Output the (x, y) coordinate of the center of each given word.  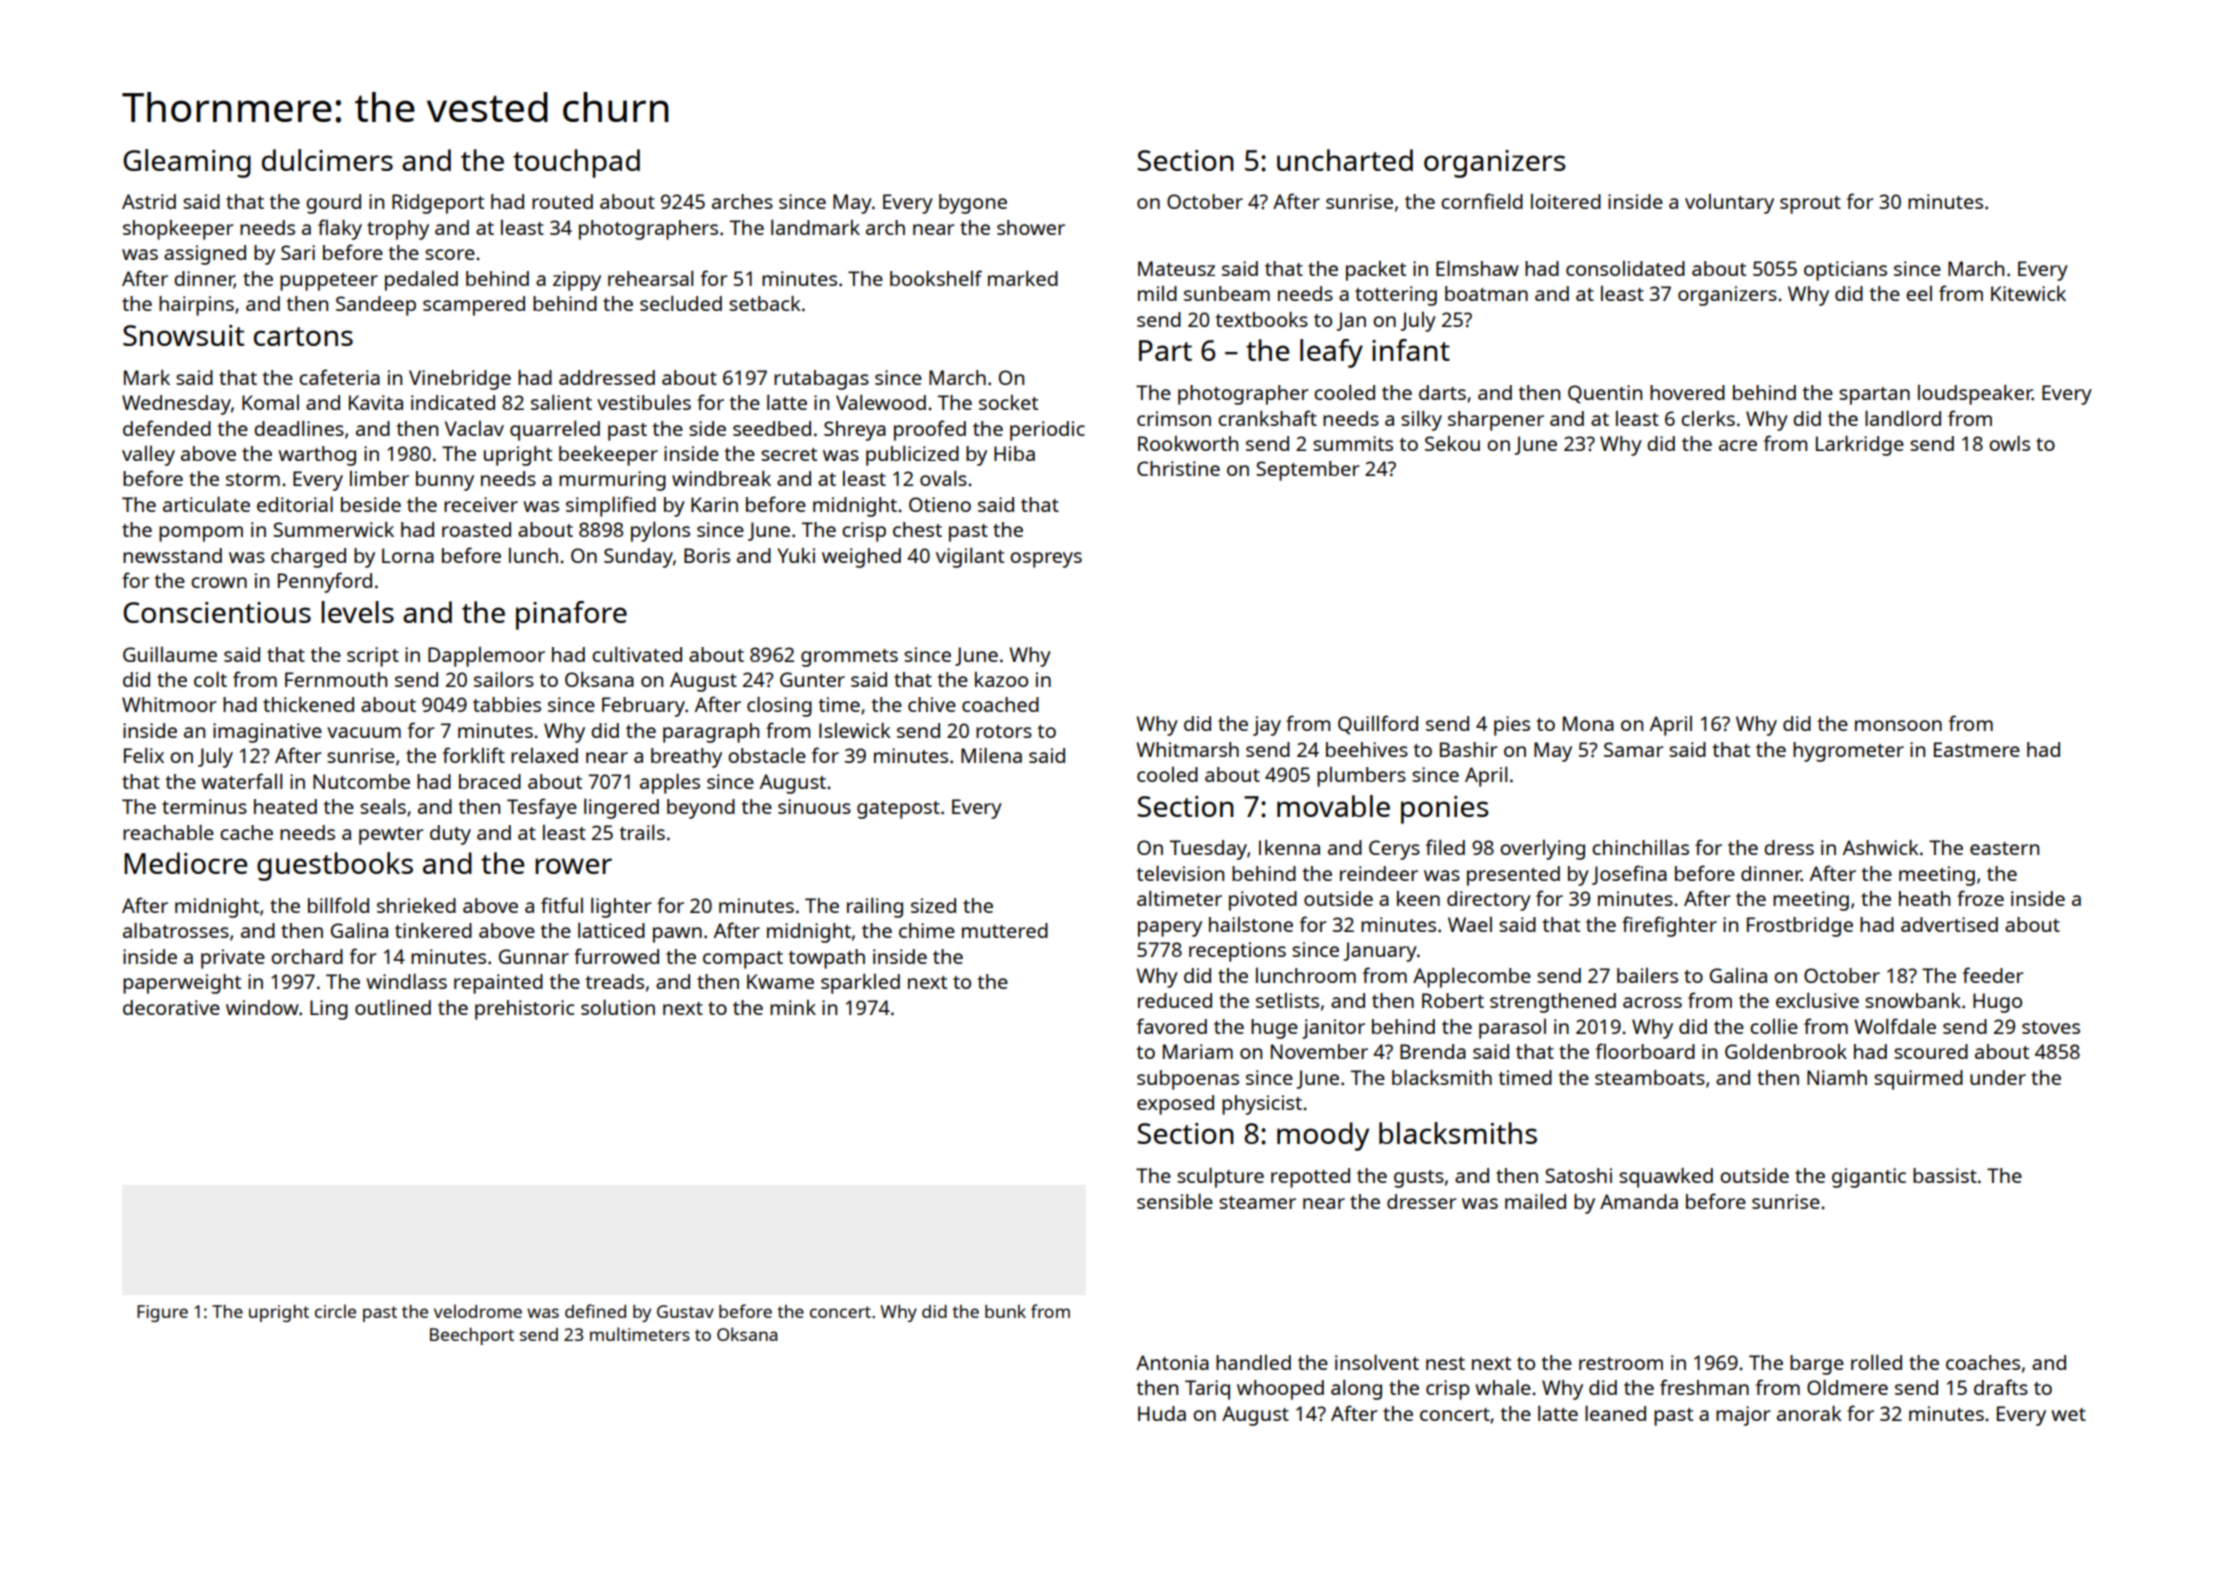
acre (1738, 445)
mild (1157, 293)
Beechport (472, 1336)
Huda (1162, 1413)
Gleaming (187, 163)
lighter (621, 907)
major (1743, 1416)
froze (1980, 898)
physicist (1262, 1105)
